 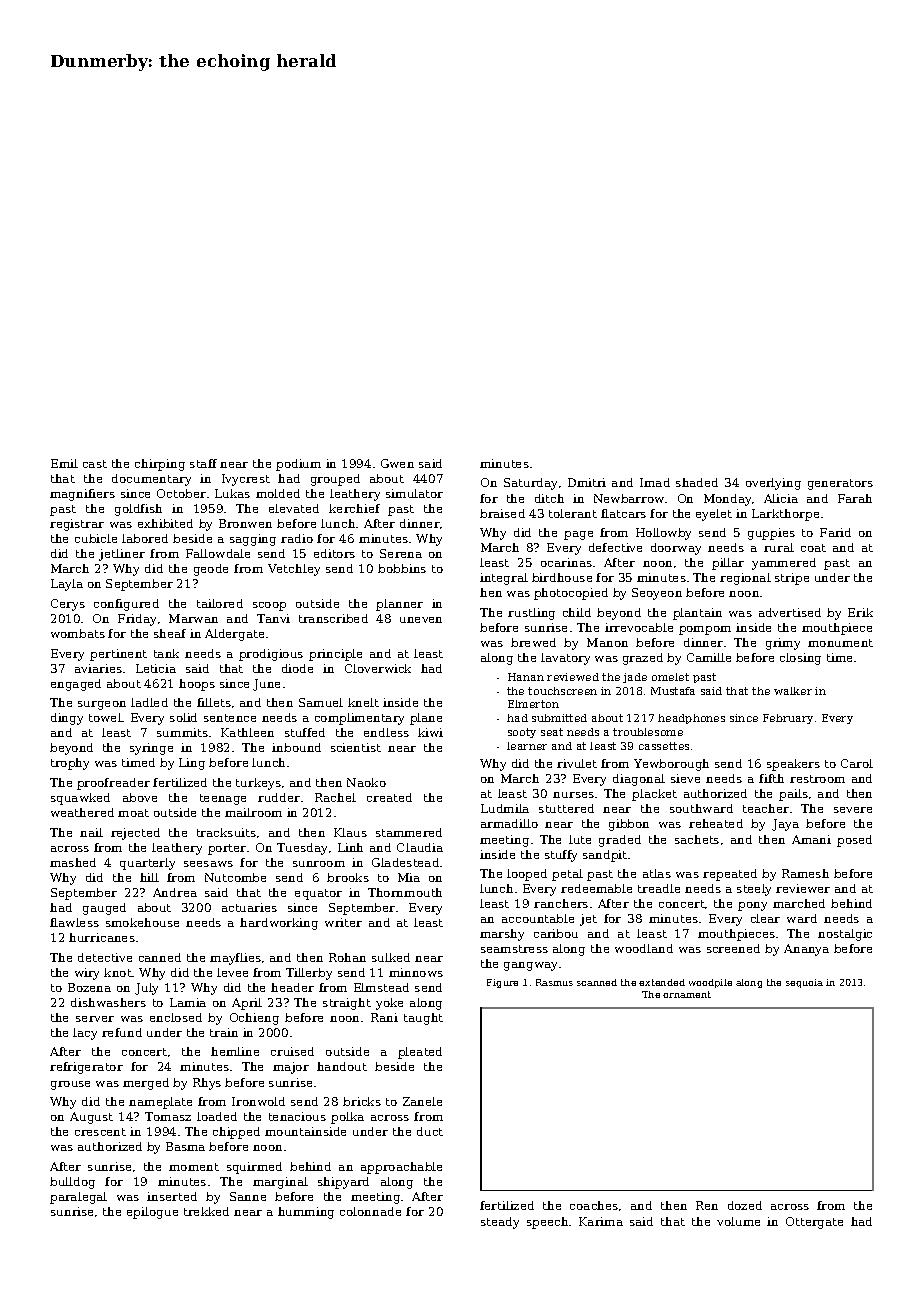 What do you see at coordinates (206, 1211) in the screenshot?
I see `trekked` at bounding box center [206, 1211].
